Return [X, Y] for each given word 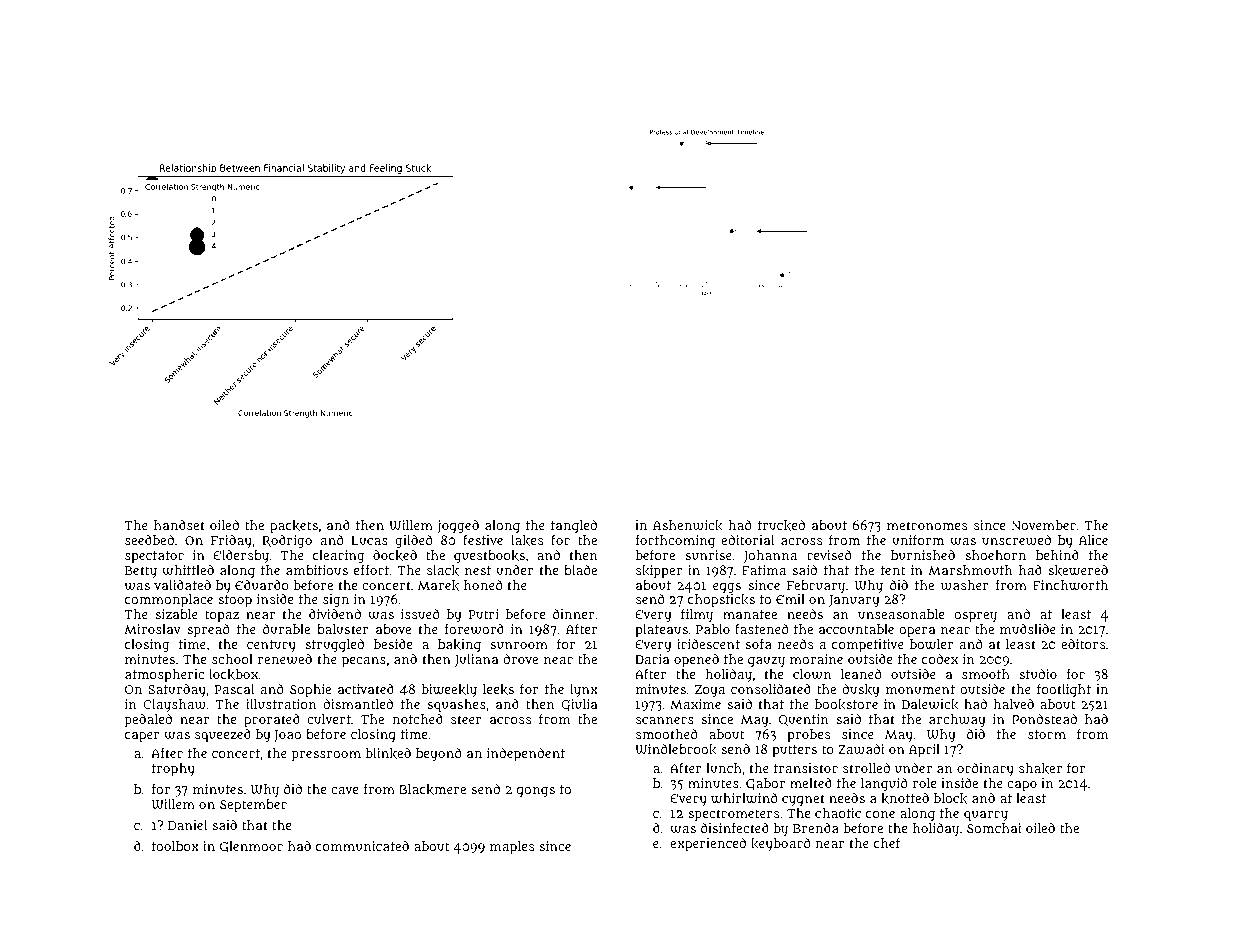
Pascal [235, 689]
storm [1047, 734]
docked [395, 555]
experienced [708, 844]
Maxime [695, 704]
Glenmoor [251, 847]
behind [1057, 555]
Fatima [764, 570]
